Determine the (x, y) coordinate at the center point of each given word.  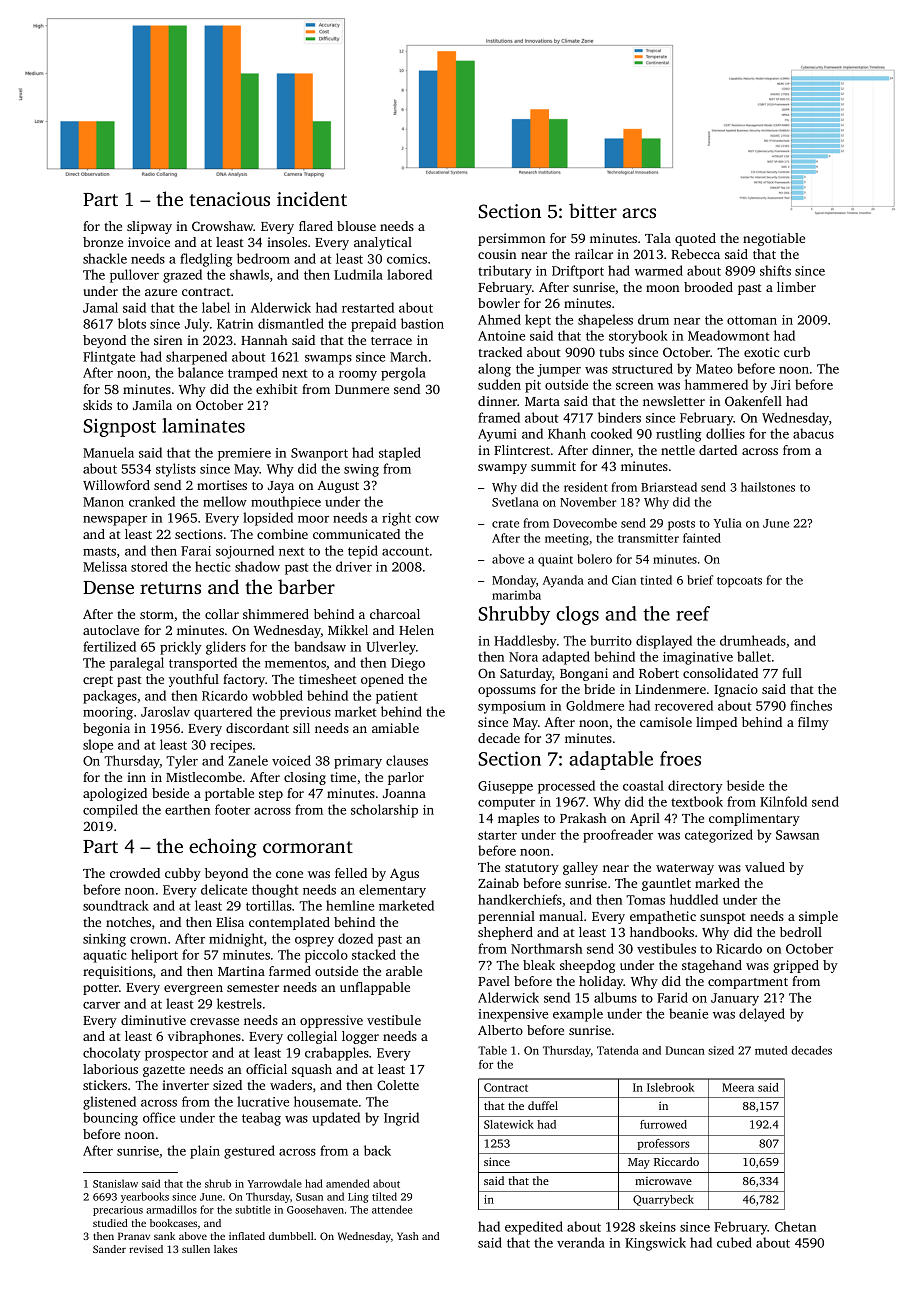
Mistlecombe (204, 777)
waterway (685, 869)
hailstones (768, 487)
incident (312, 198)
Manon (103, 502)
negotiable (774, 239)
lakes (225, 1249)
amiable (395, 728)
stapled (400, 454)
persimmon (511, 239)
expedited (534, 1228)
